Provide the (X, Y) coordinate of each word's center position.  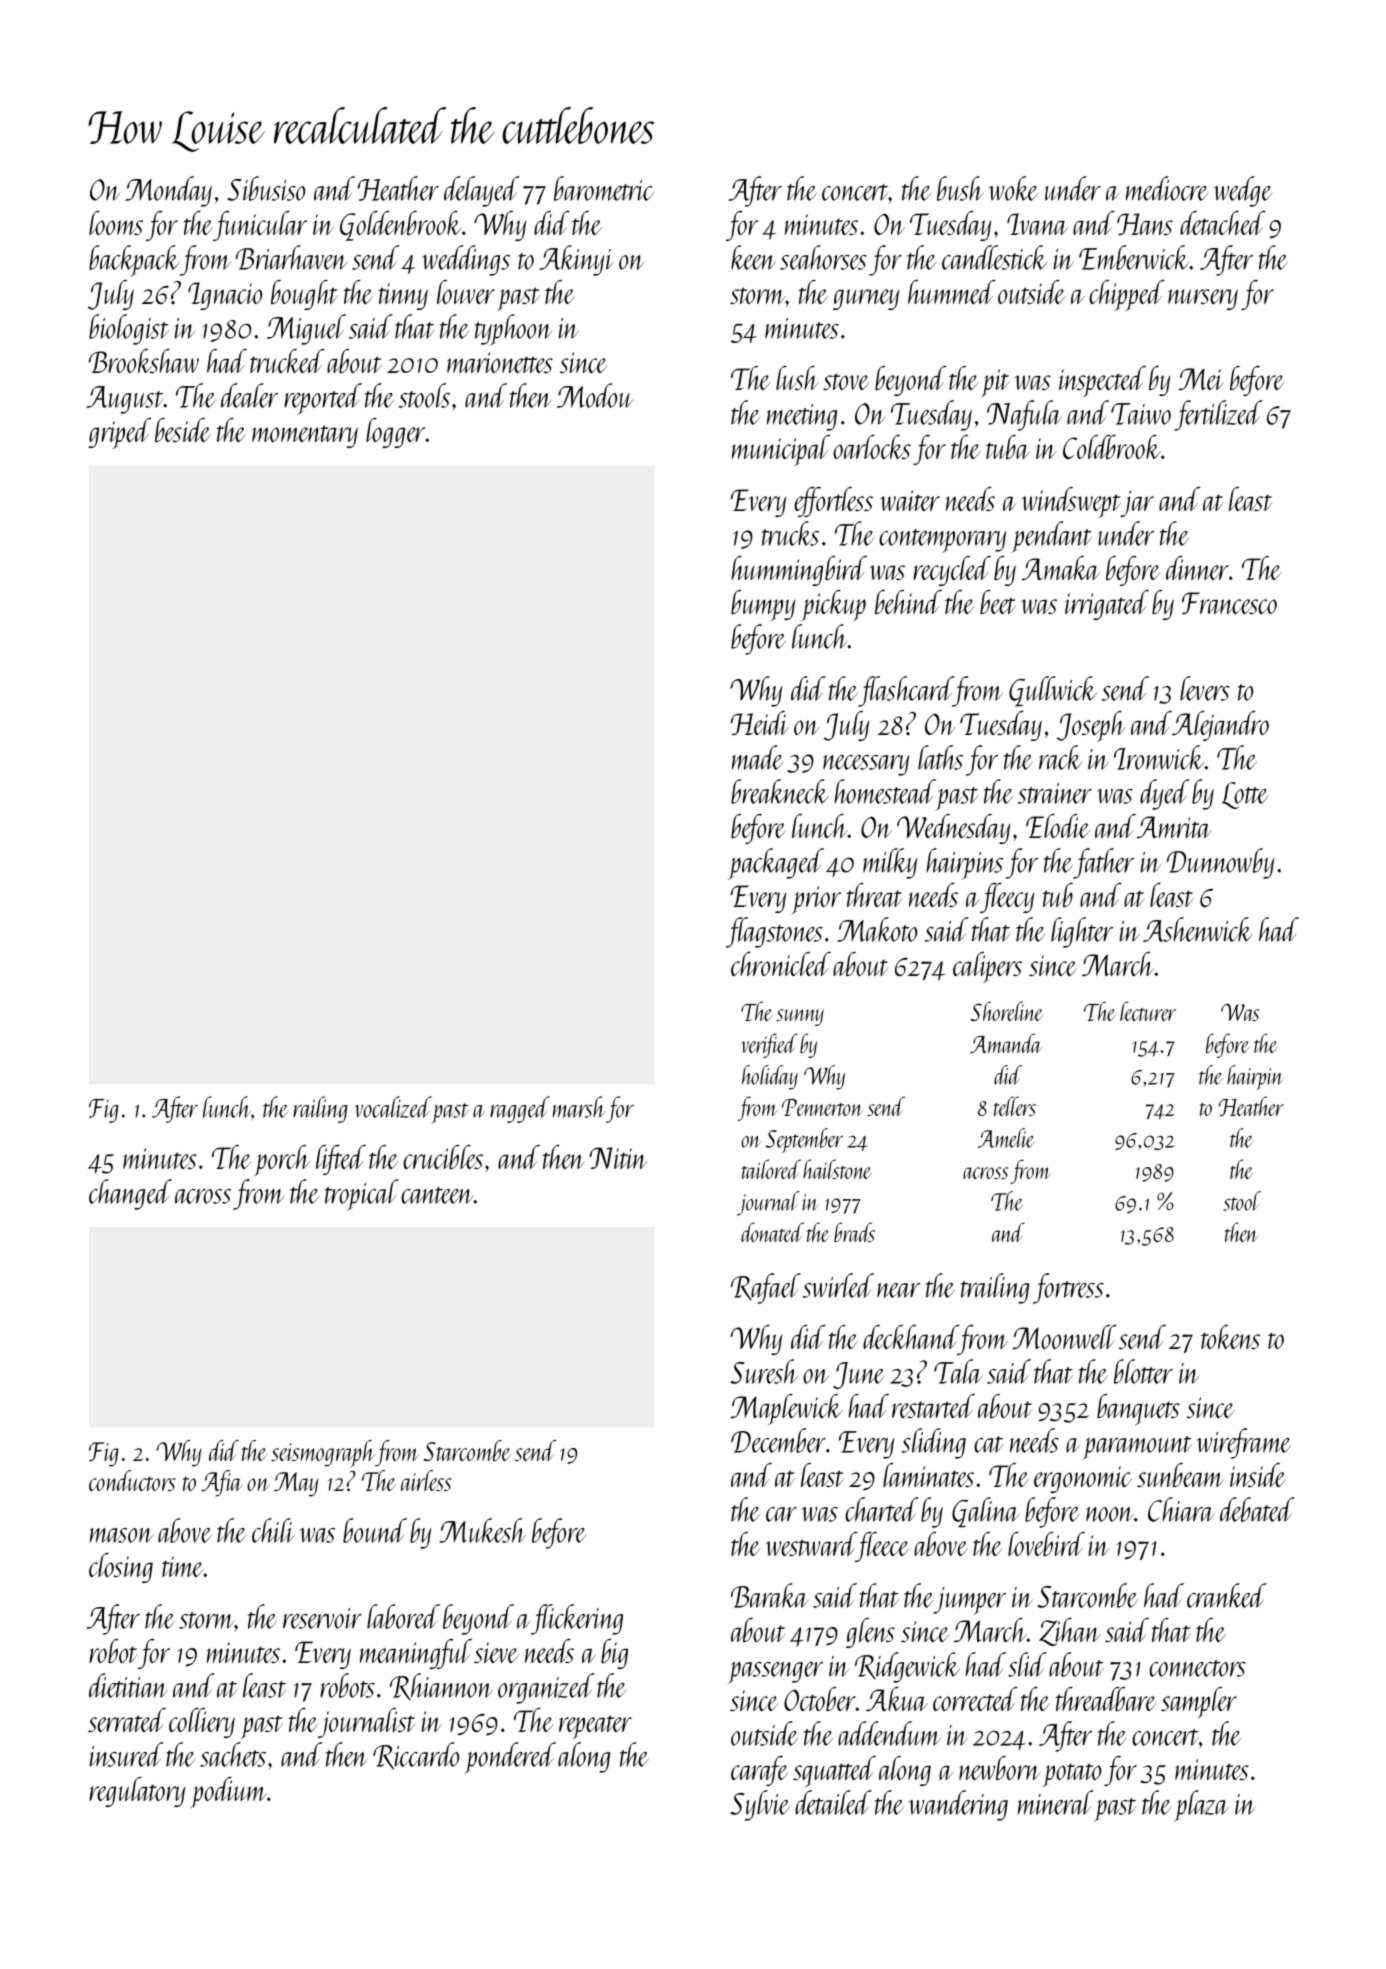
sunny (800, 1017)
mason (121, 1535)
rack (1060, 757)
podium (229, 1792)
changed (130, 1194)
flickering (577, 1619)
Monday (168, 191)
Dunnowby (1221, 863)
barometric (604, 188)
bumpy (763, 605)
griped (119, 433)
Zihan (1069, 1632)
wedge (1243, 191)
